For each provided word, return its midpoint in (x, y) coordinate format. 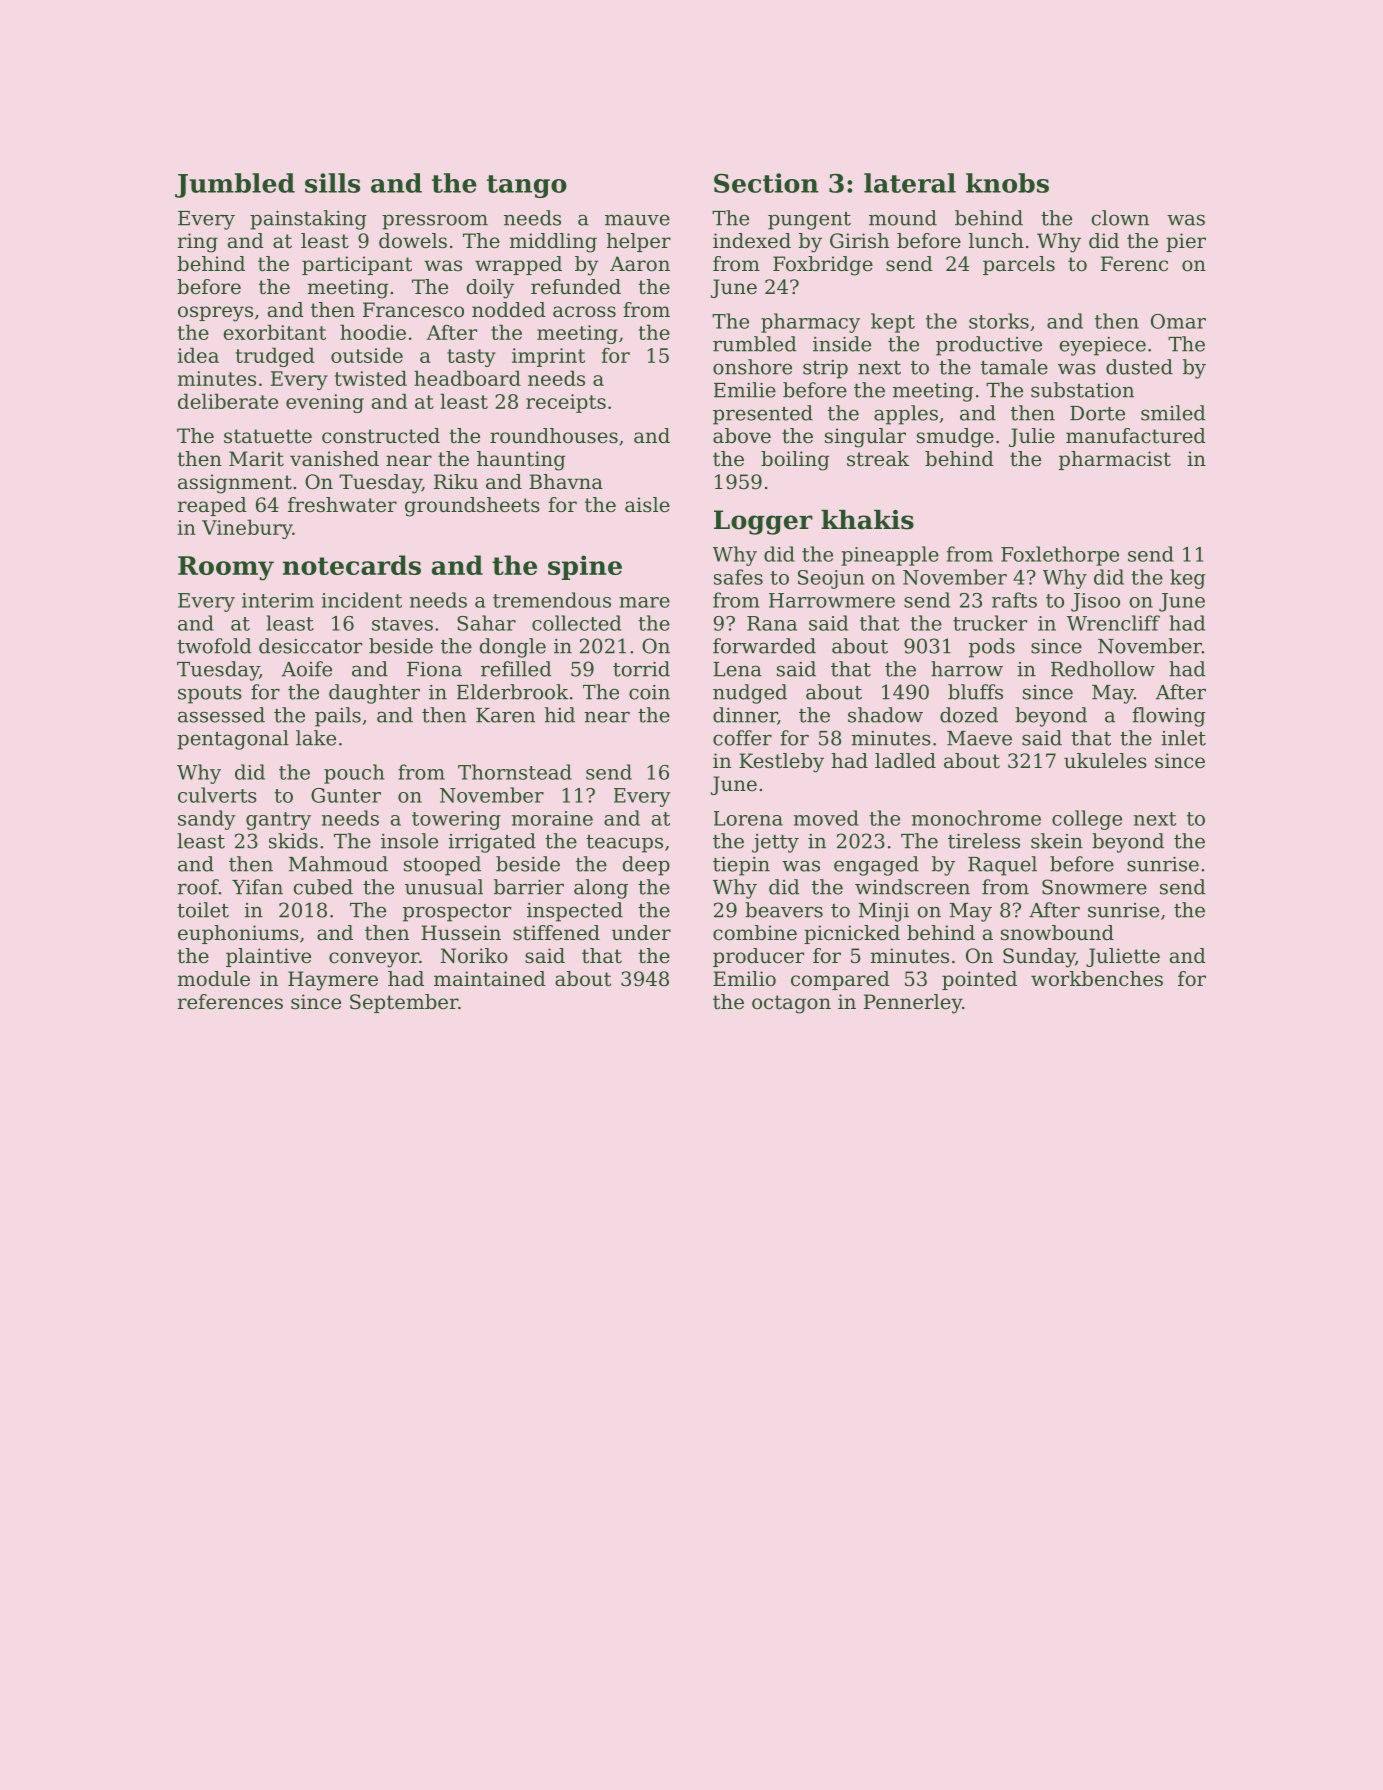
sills (332, 183)
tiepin (741, 866)
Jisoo (1095, 602)
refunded (576, 286)
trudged (275, 357)
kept (893, 323)
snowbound (1057, 933)
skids (293, 841)
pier (1186, 242)
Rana (772, 623)
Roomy (226, 568)
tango (527, 186)
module (214, 979)
